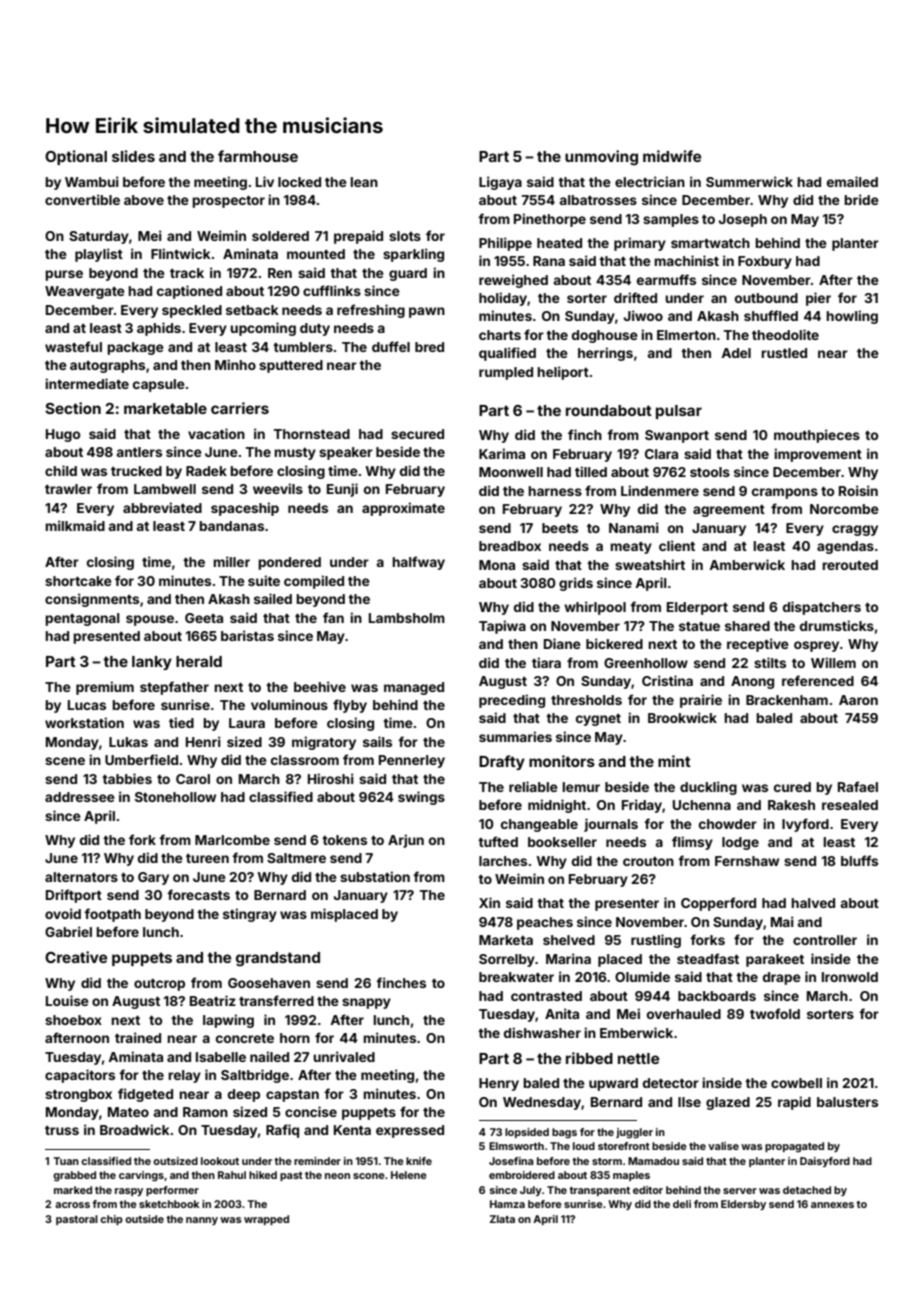 The width and height of the screenshot is (924, 1308). Describe the element at coordinates (569, 940) in the screenshot. I see `shelved` at that location.
